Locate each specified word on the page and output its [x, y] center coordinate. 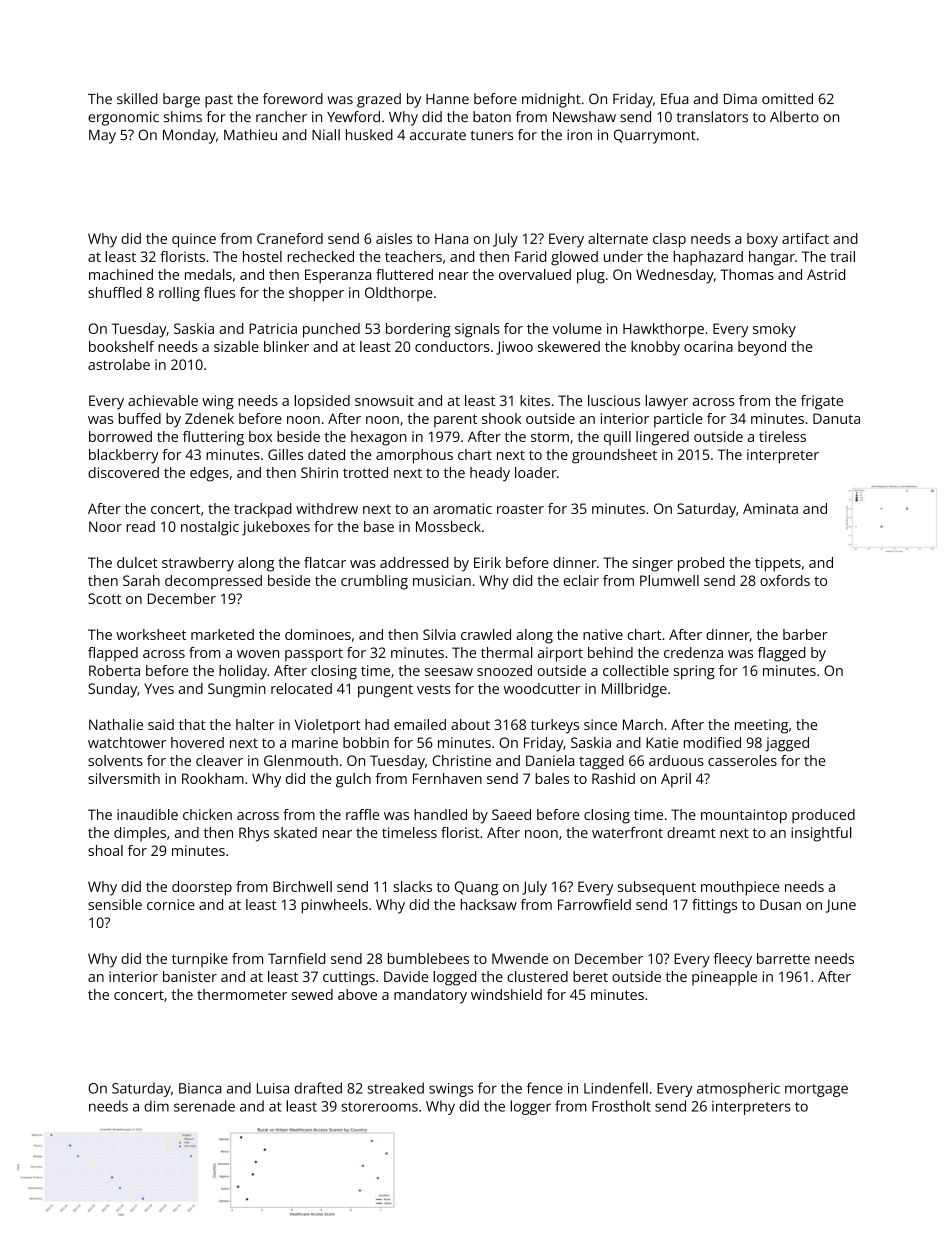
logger [530, 1107]
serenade [204, 1106]
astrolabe [119, 364]
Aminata [770, 508]
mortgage [816, 1090]
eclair [581, 580]
